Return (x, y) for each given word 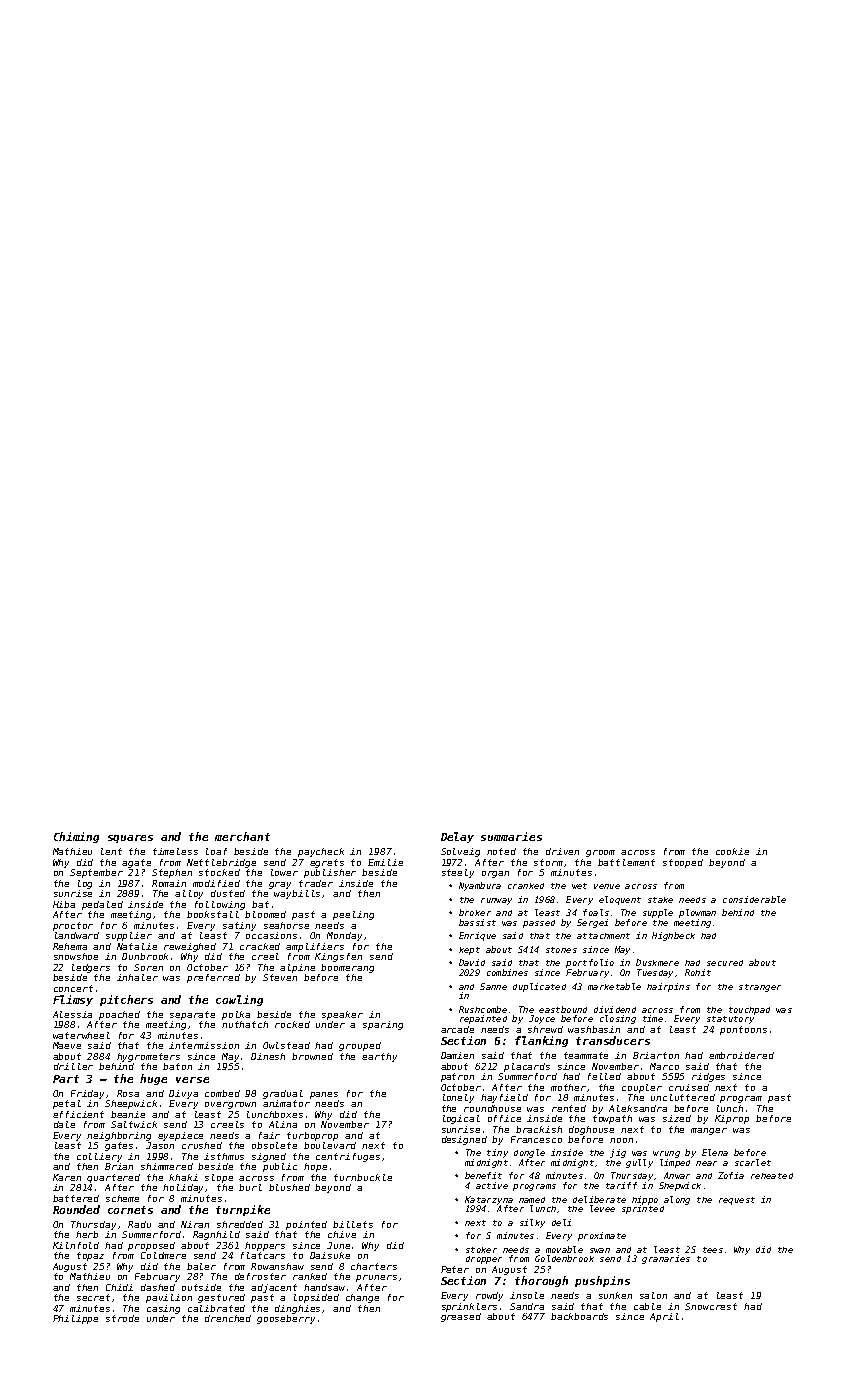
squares (130, 839)
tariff (621, 1185)
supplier (129, 936)
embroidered (741, 1055)
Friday (87, 1094)
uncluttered (683, 1097)
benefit (483, 1175)
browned (312, 1056)
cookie (732, 851)
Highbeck (673, 936)
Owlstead (286, 1045)
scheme (122, 1198)
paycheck (321, 852)
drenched (228, 1318)
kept (469, 951)
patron (457, 1077)
